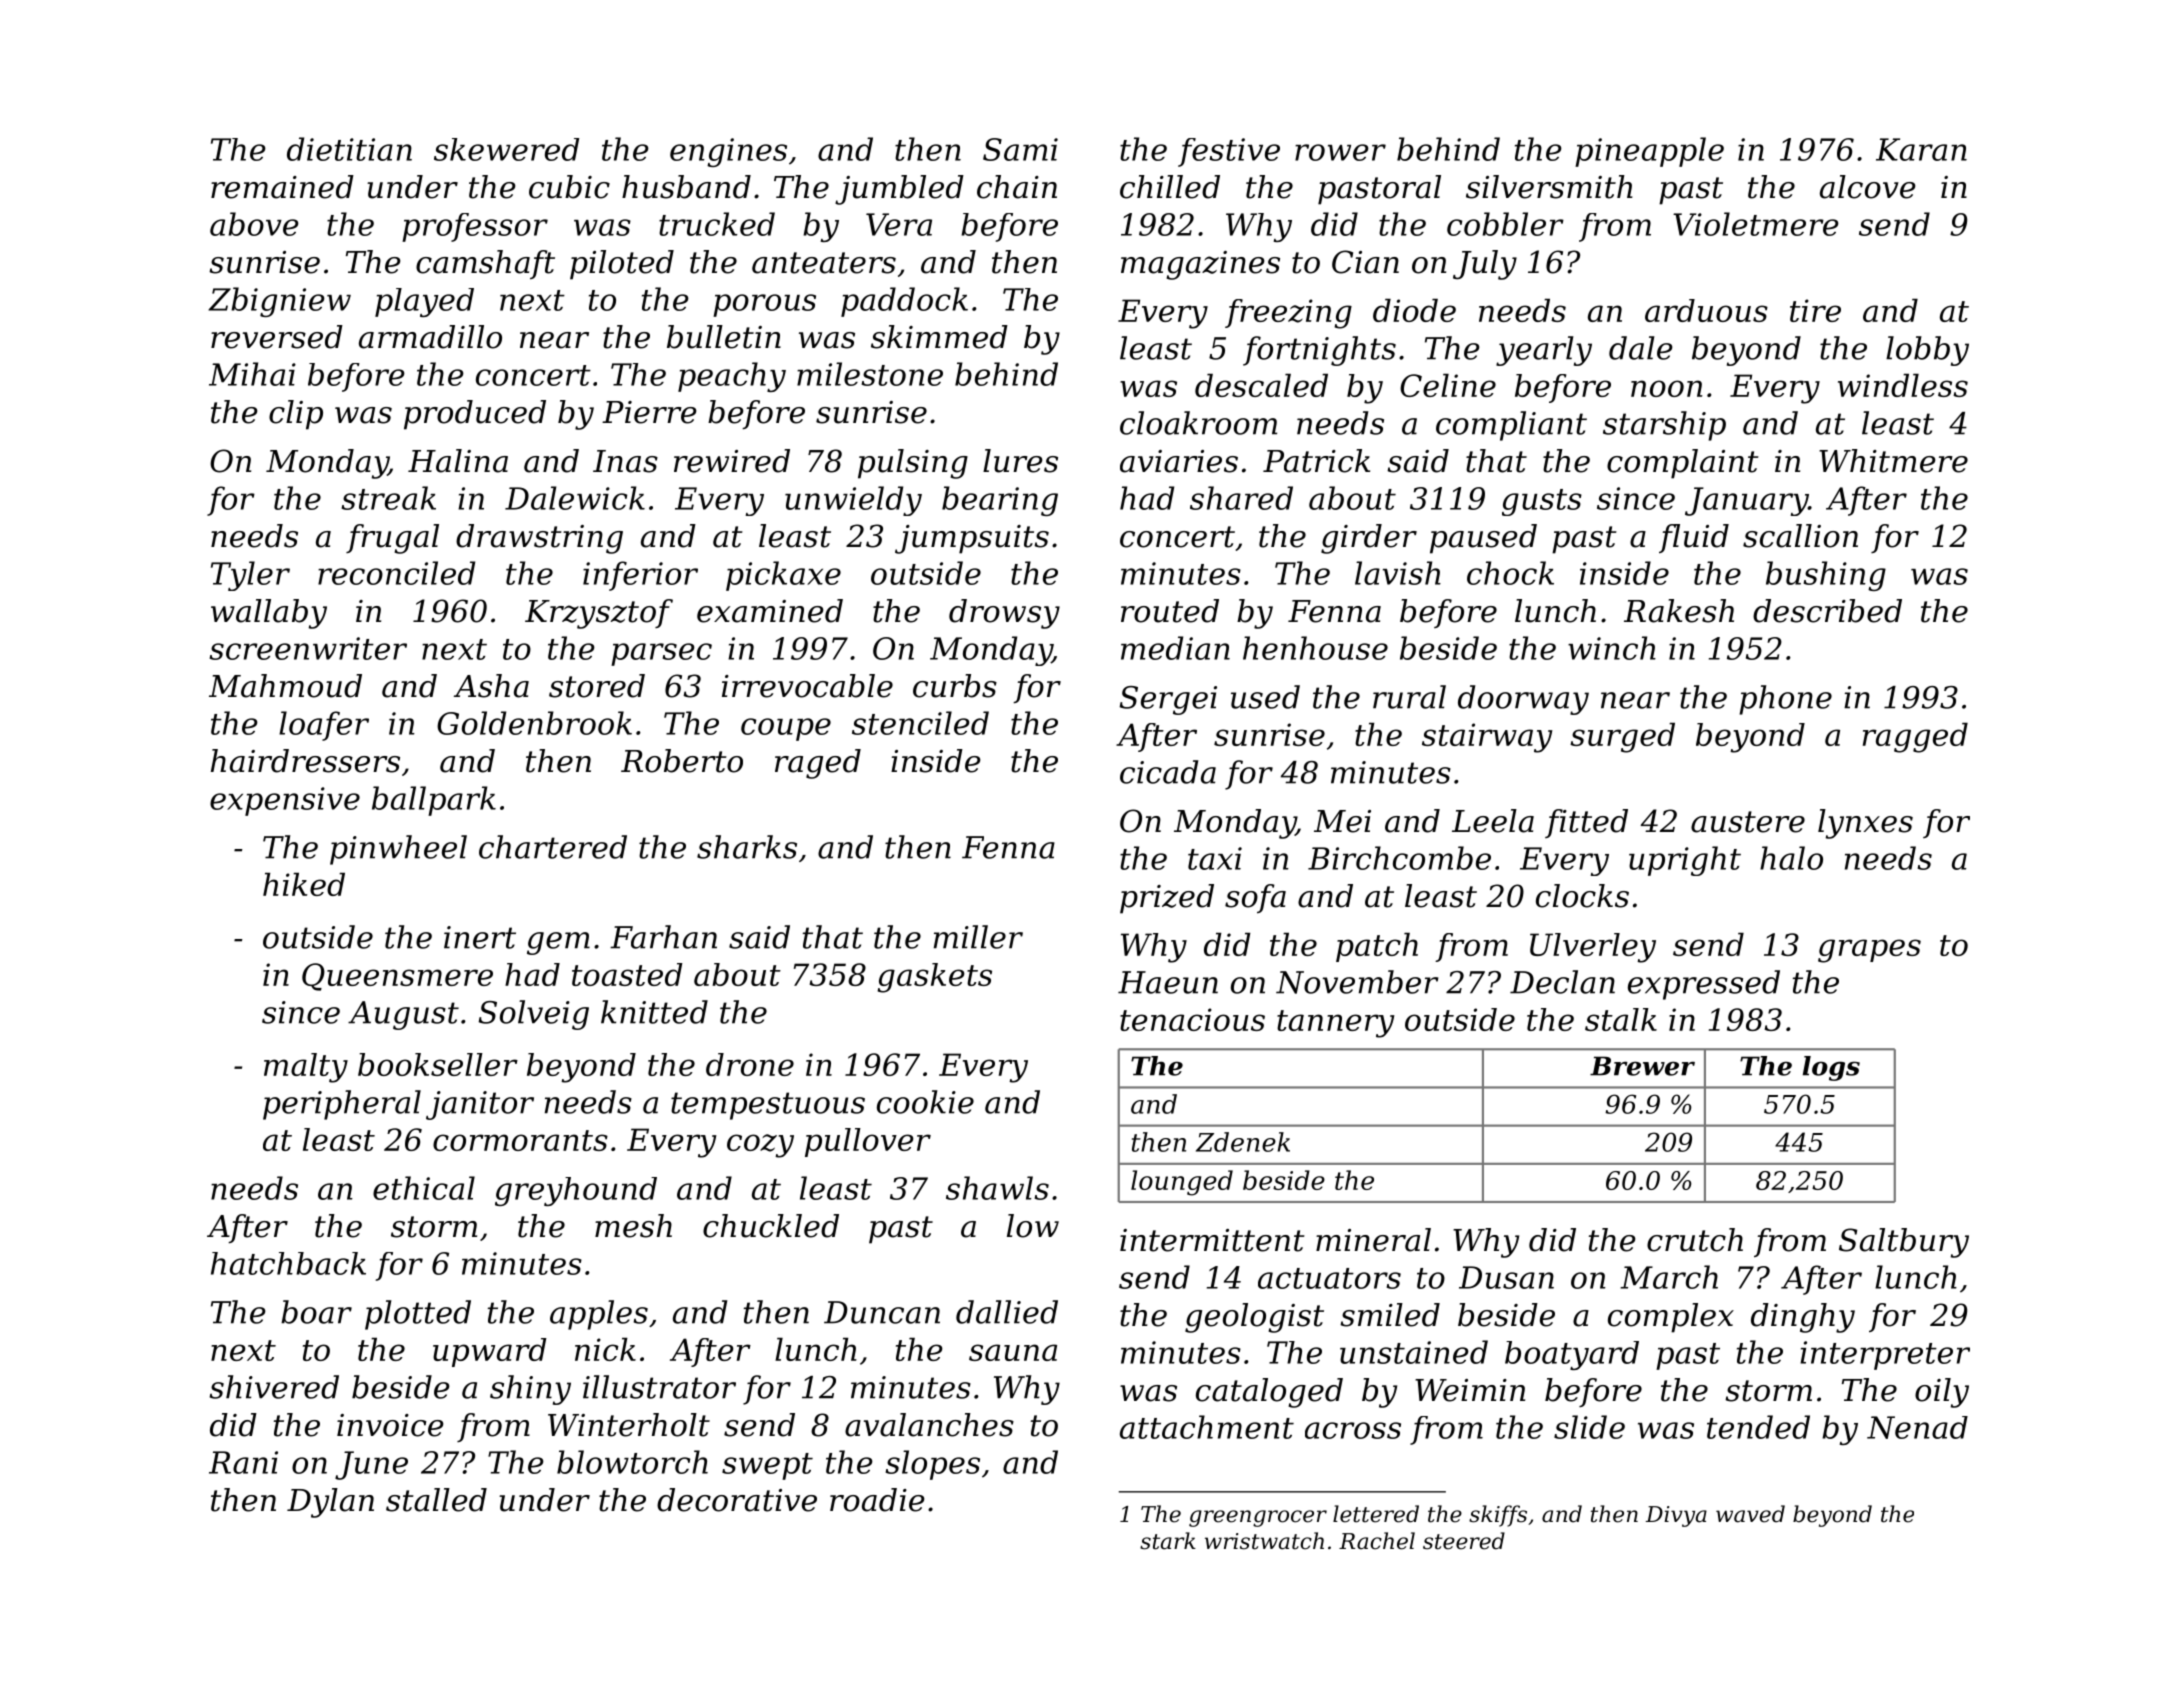  I want to click on intermittent, so click(1212, 1240).
